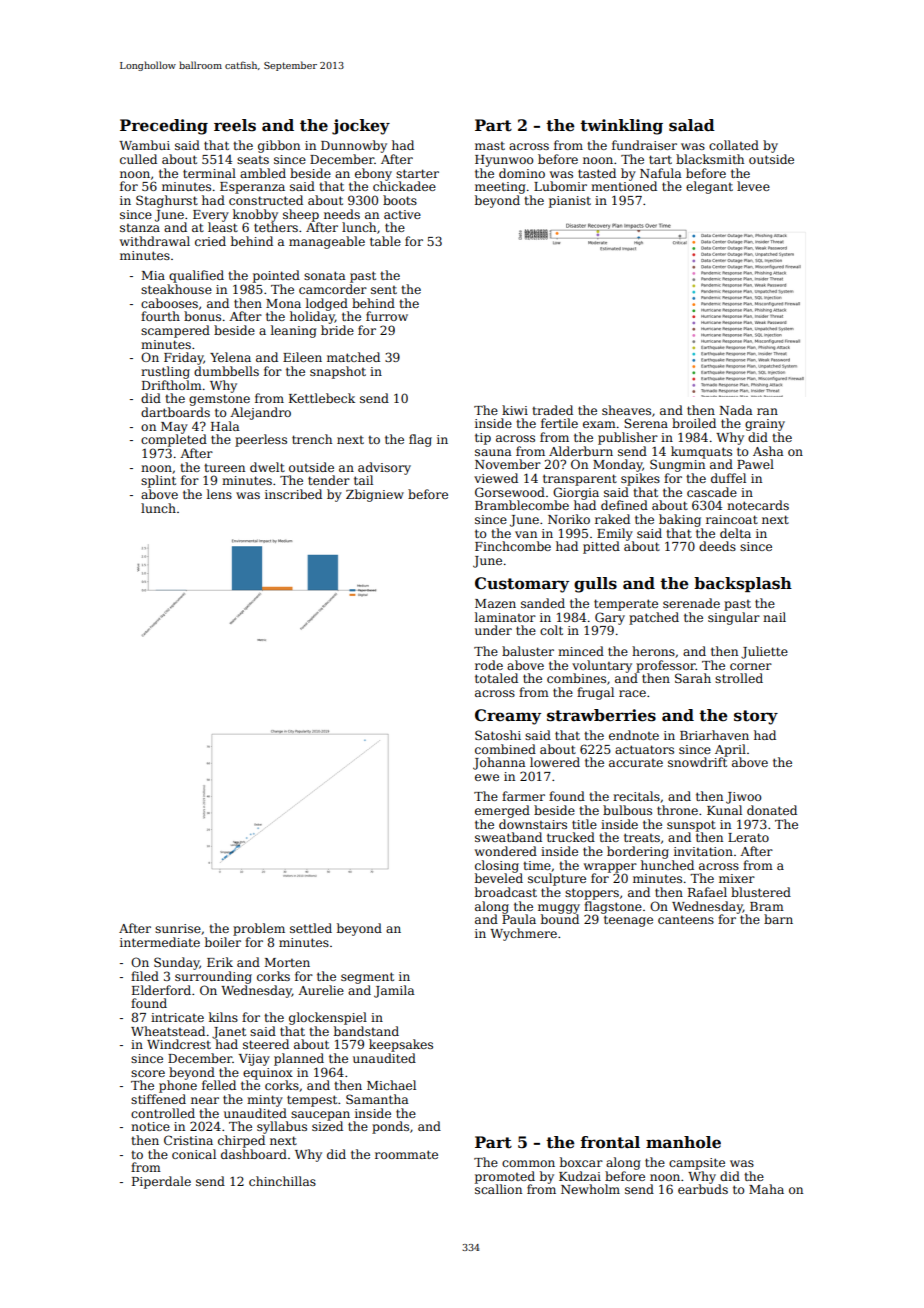 This document has width=924, height=1308. I want to click on salad, so click(692, 125).
